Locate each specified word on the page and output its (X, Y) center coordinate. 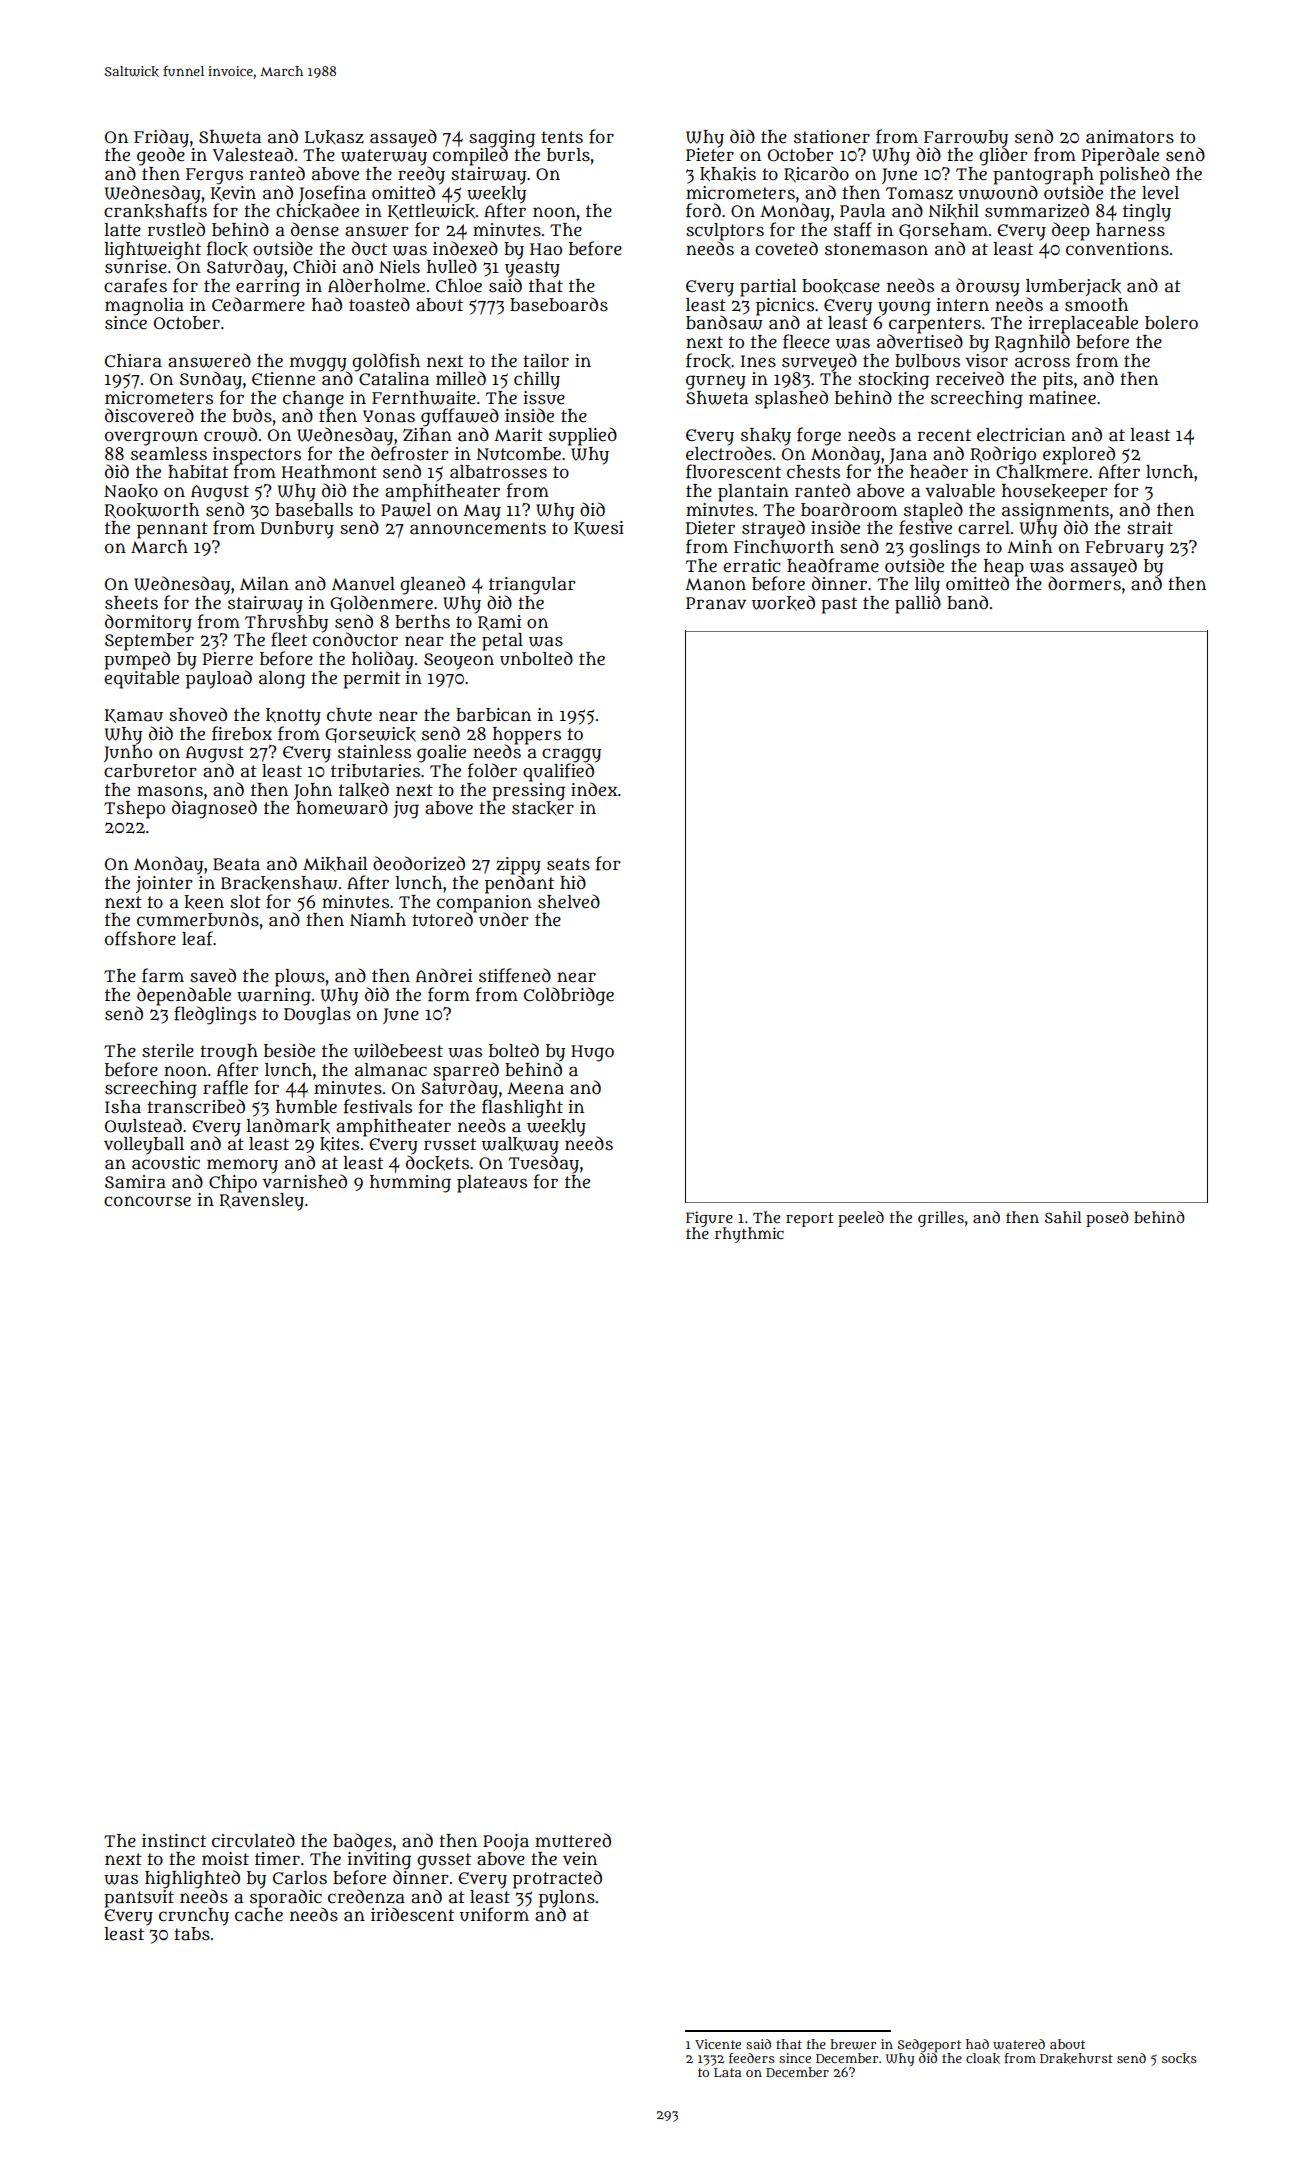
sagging (502, 138)
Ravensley (262, 1201)
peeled (861, 1219)
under (504, 919)
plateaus (492, 1184)
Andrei (444, 975)
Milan (264, 584)
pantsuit (139, 1899)
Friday (161, 138)
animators (1130, 137)
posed (1107, 1219)
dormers (1084, 583)
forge (819, 436)
